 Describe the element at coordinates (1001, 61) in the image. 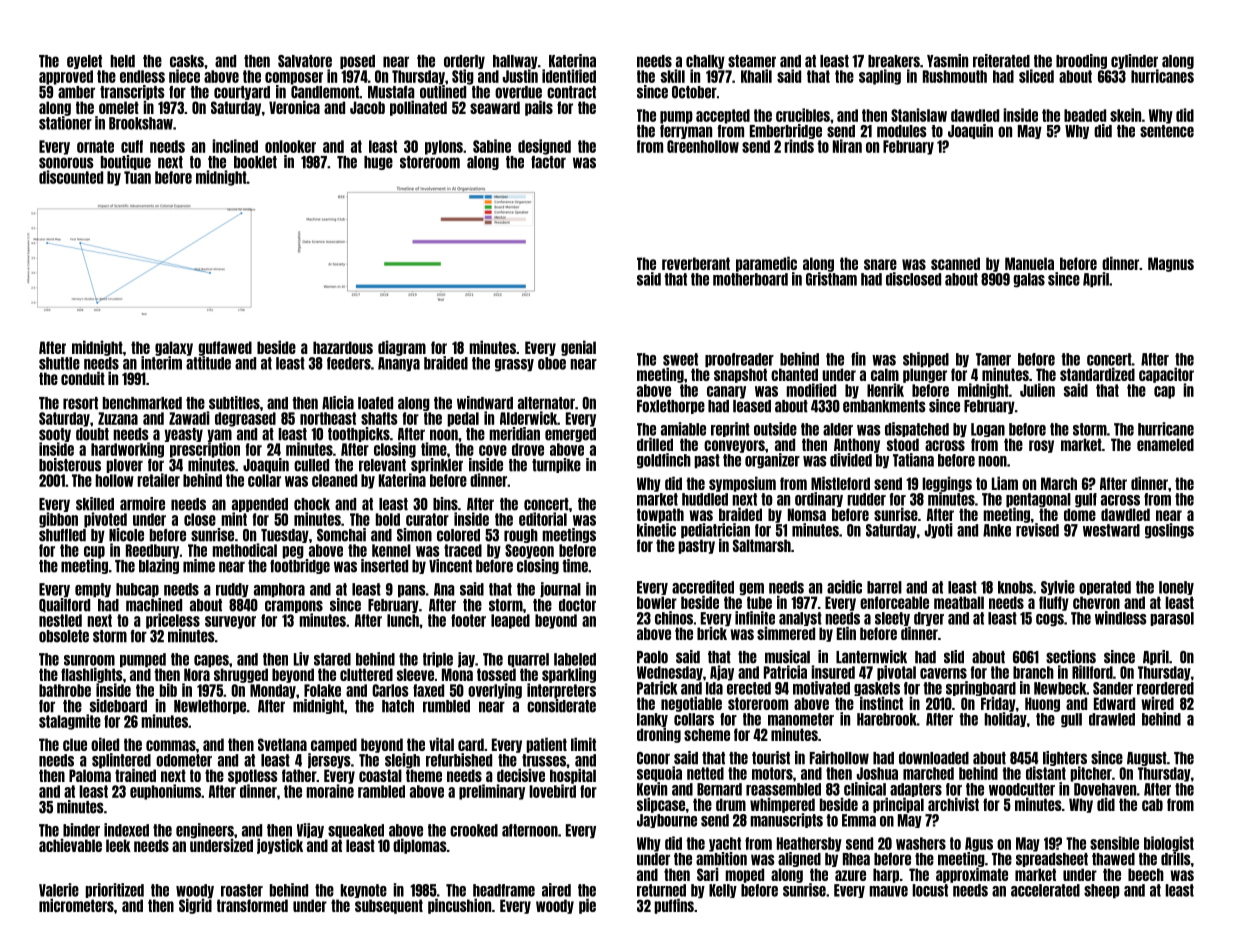

I see `reiterated` at that location.
